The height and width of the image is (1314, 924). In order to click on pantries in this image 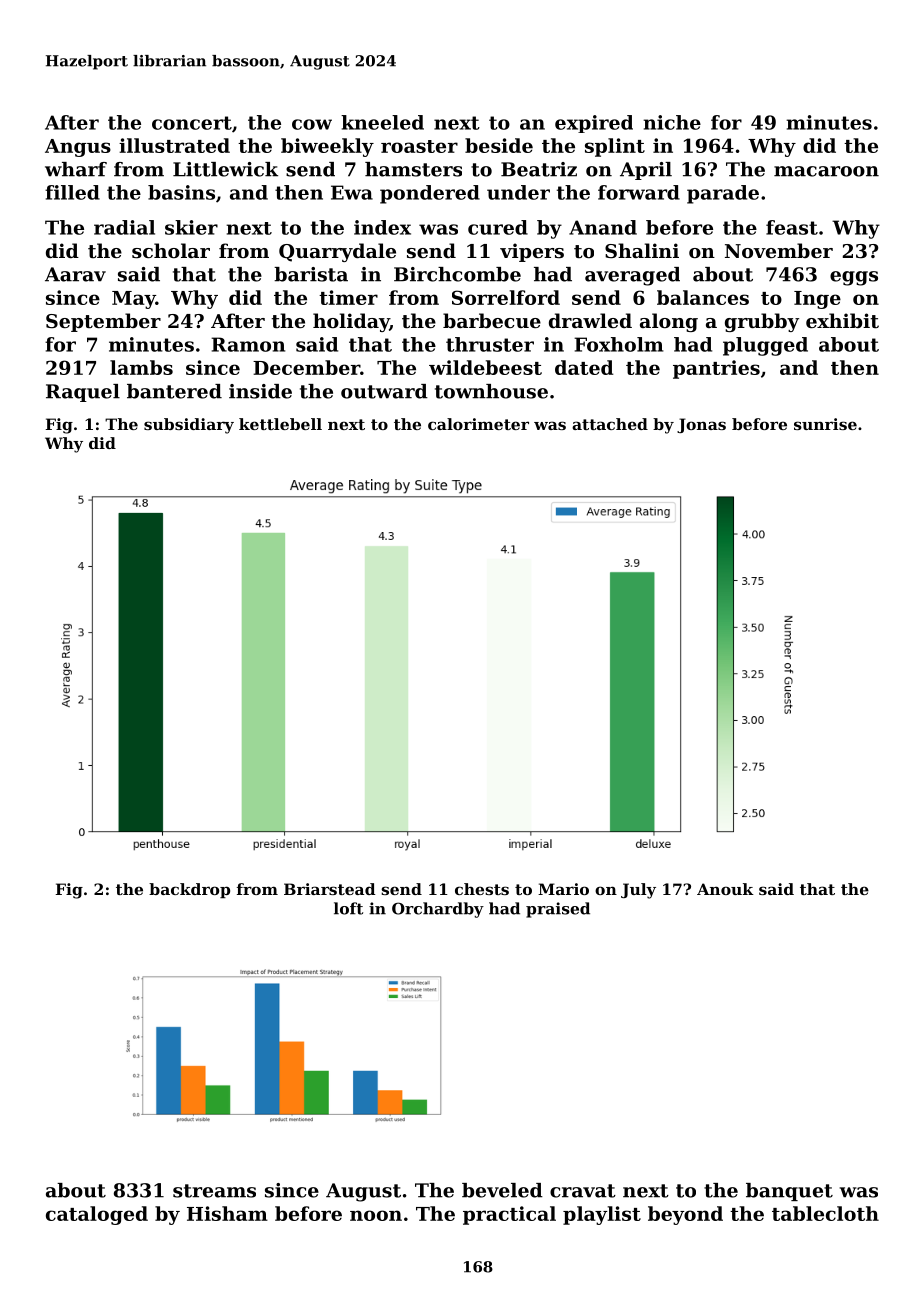, I will do `click(716, 369)`.
